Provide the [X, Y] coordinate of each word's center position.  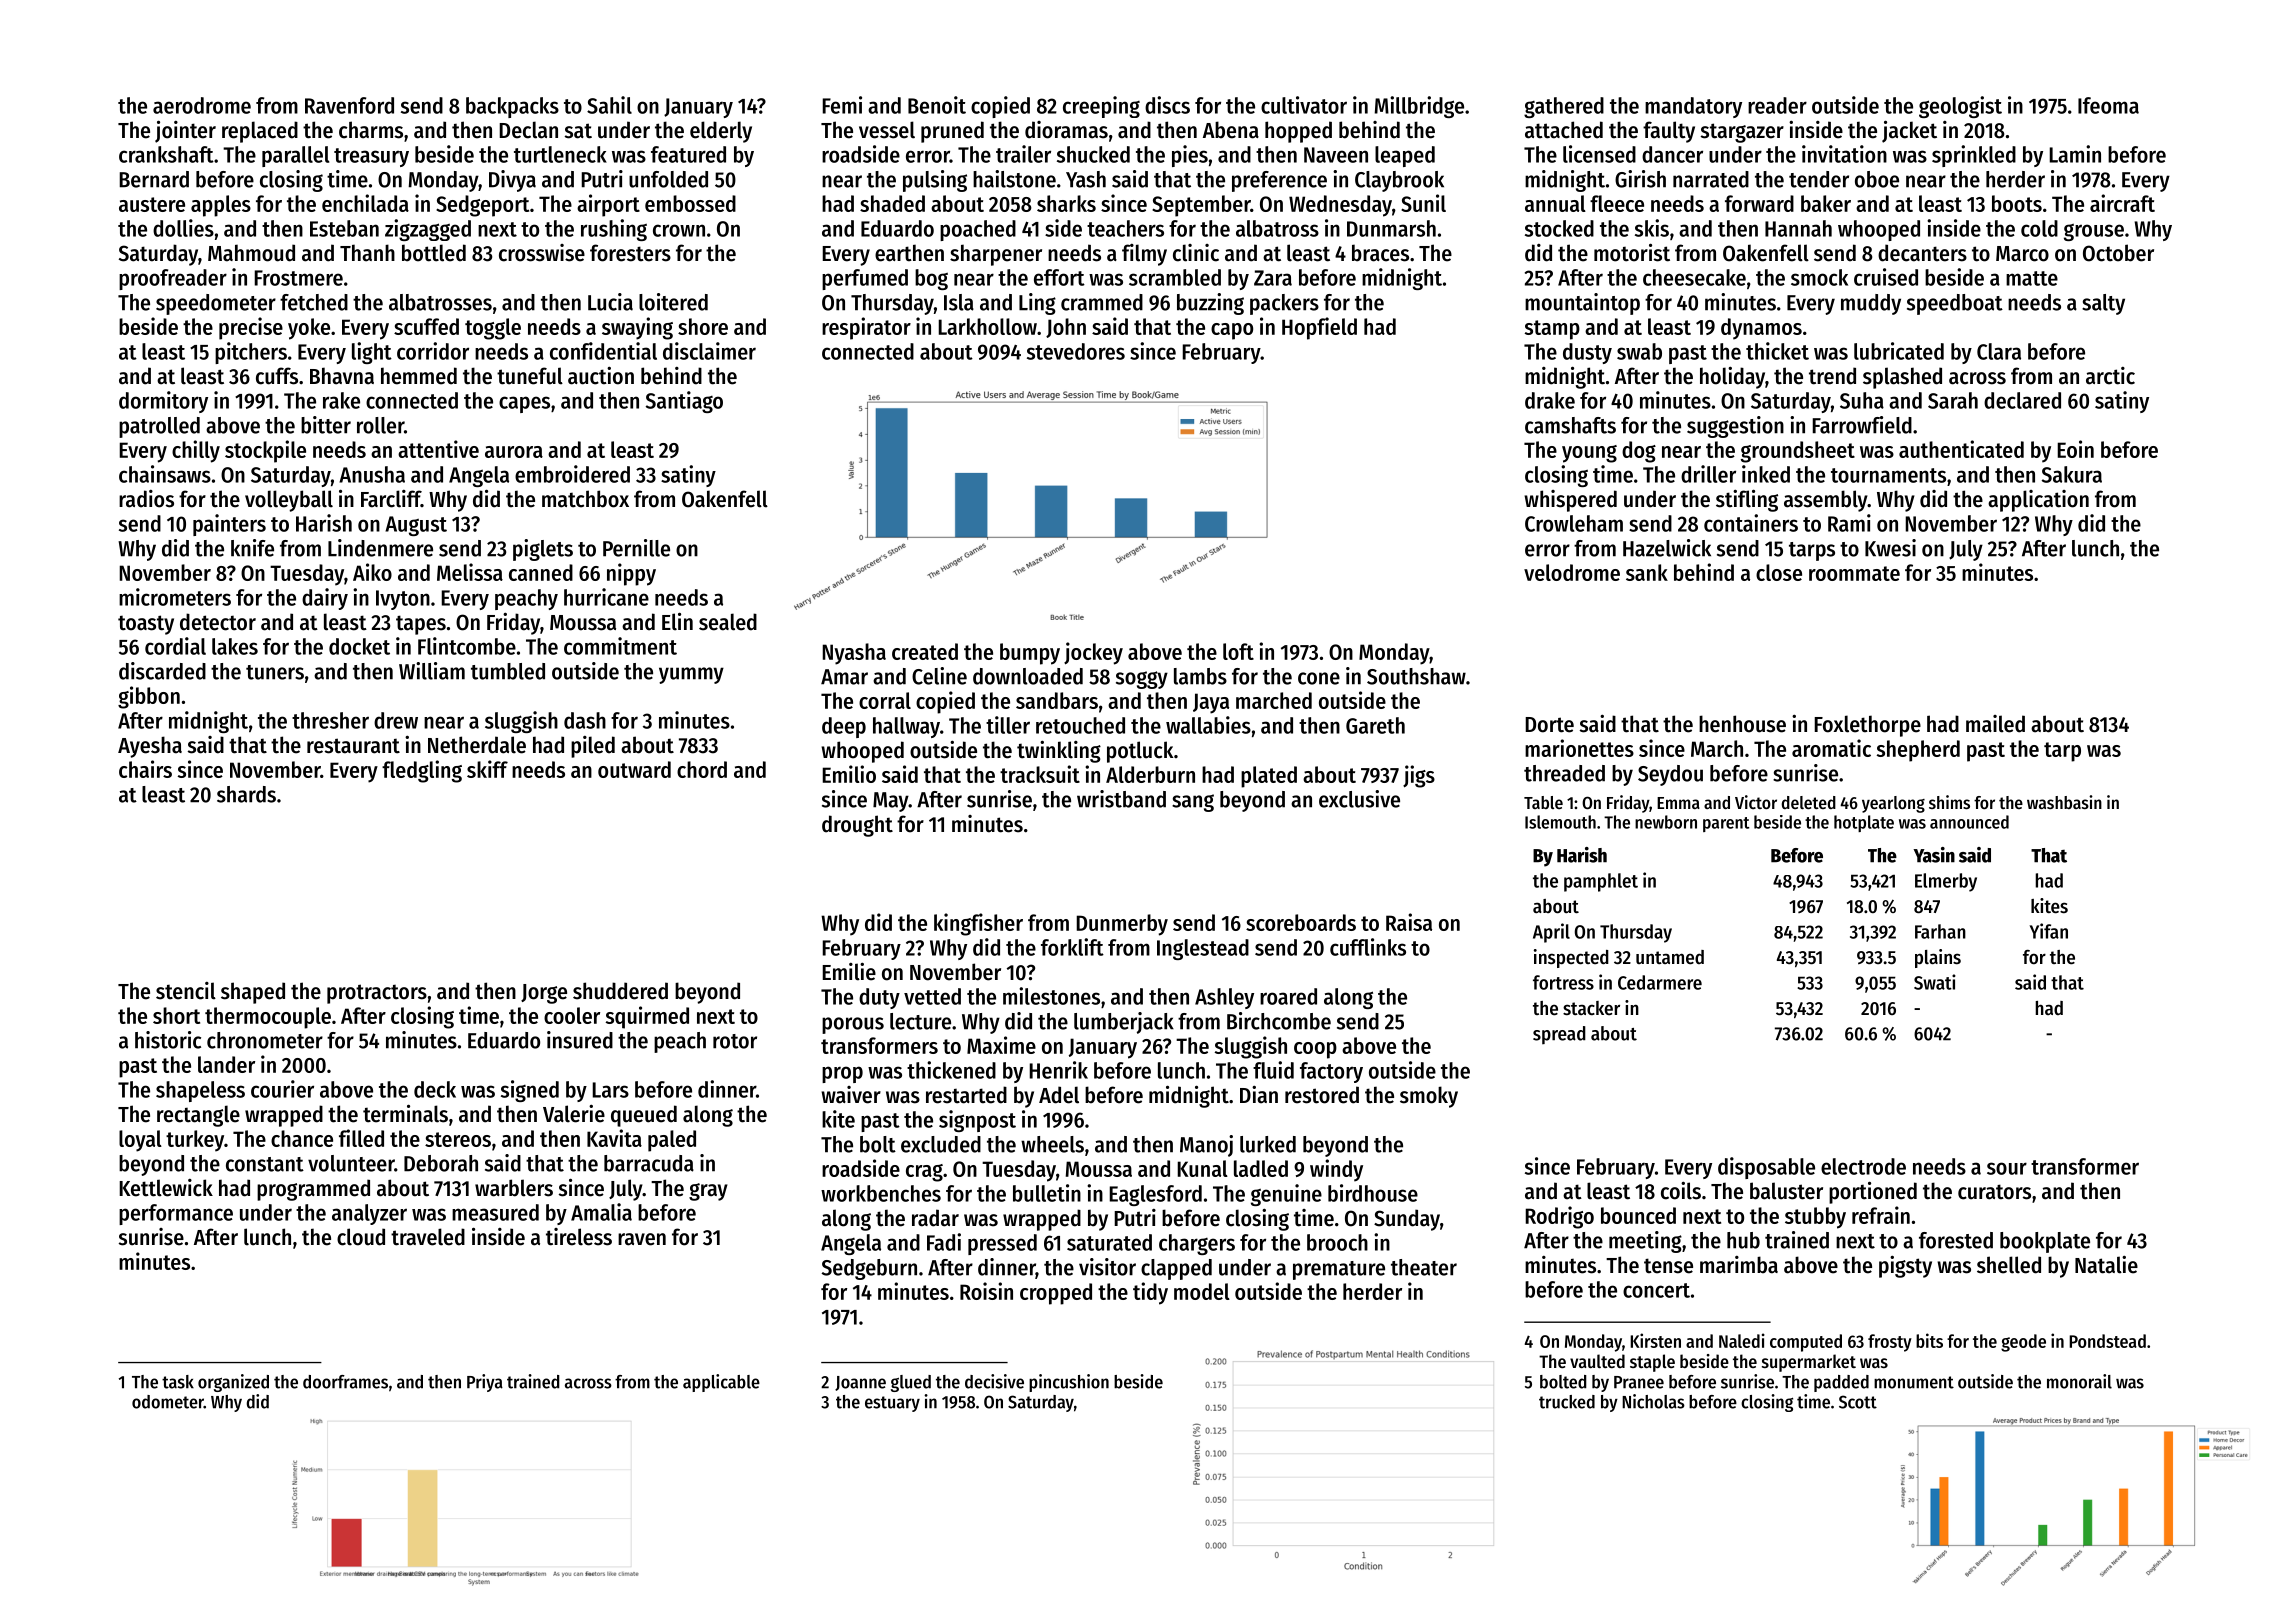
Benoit [937, 105]
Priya [485, 1383]
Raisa [1409, 922]
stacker [1591, 1008]
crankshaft [166, 154]
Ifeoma [2108, 105]
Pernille [636, 548]
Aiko [372, 572]
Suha [1862, 400]
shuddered [620, 991]
